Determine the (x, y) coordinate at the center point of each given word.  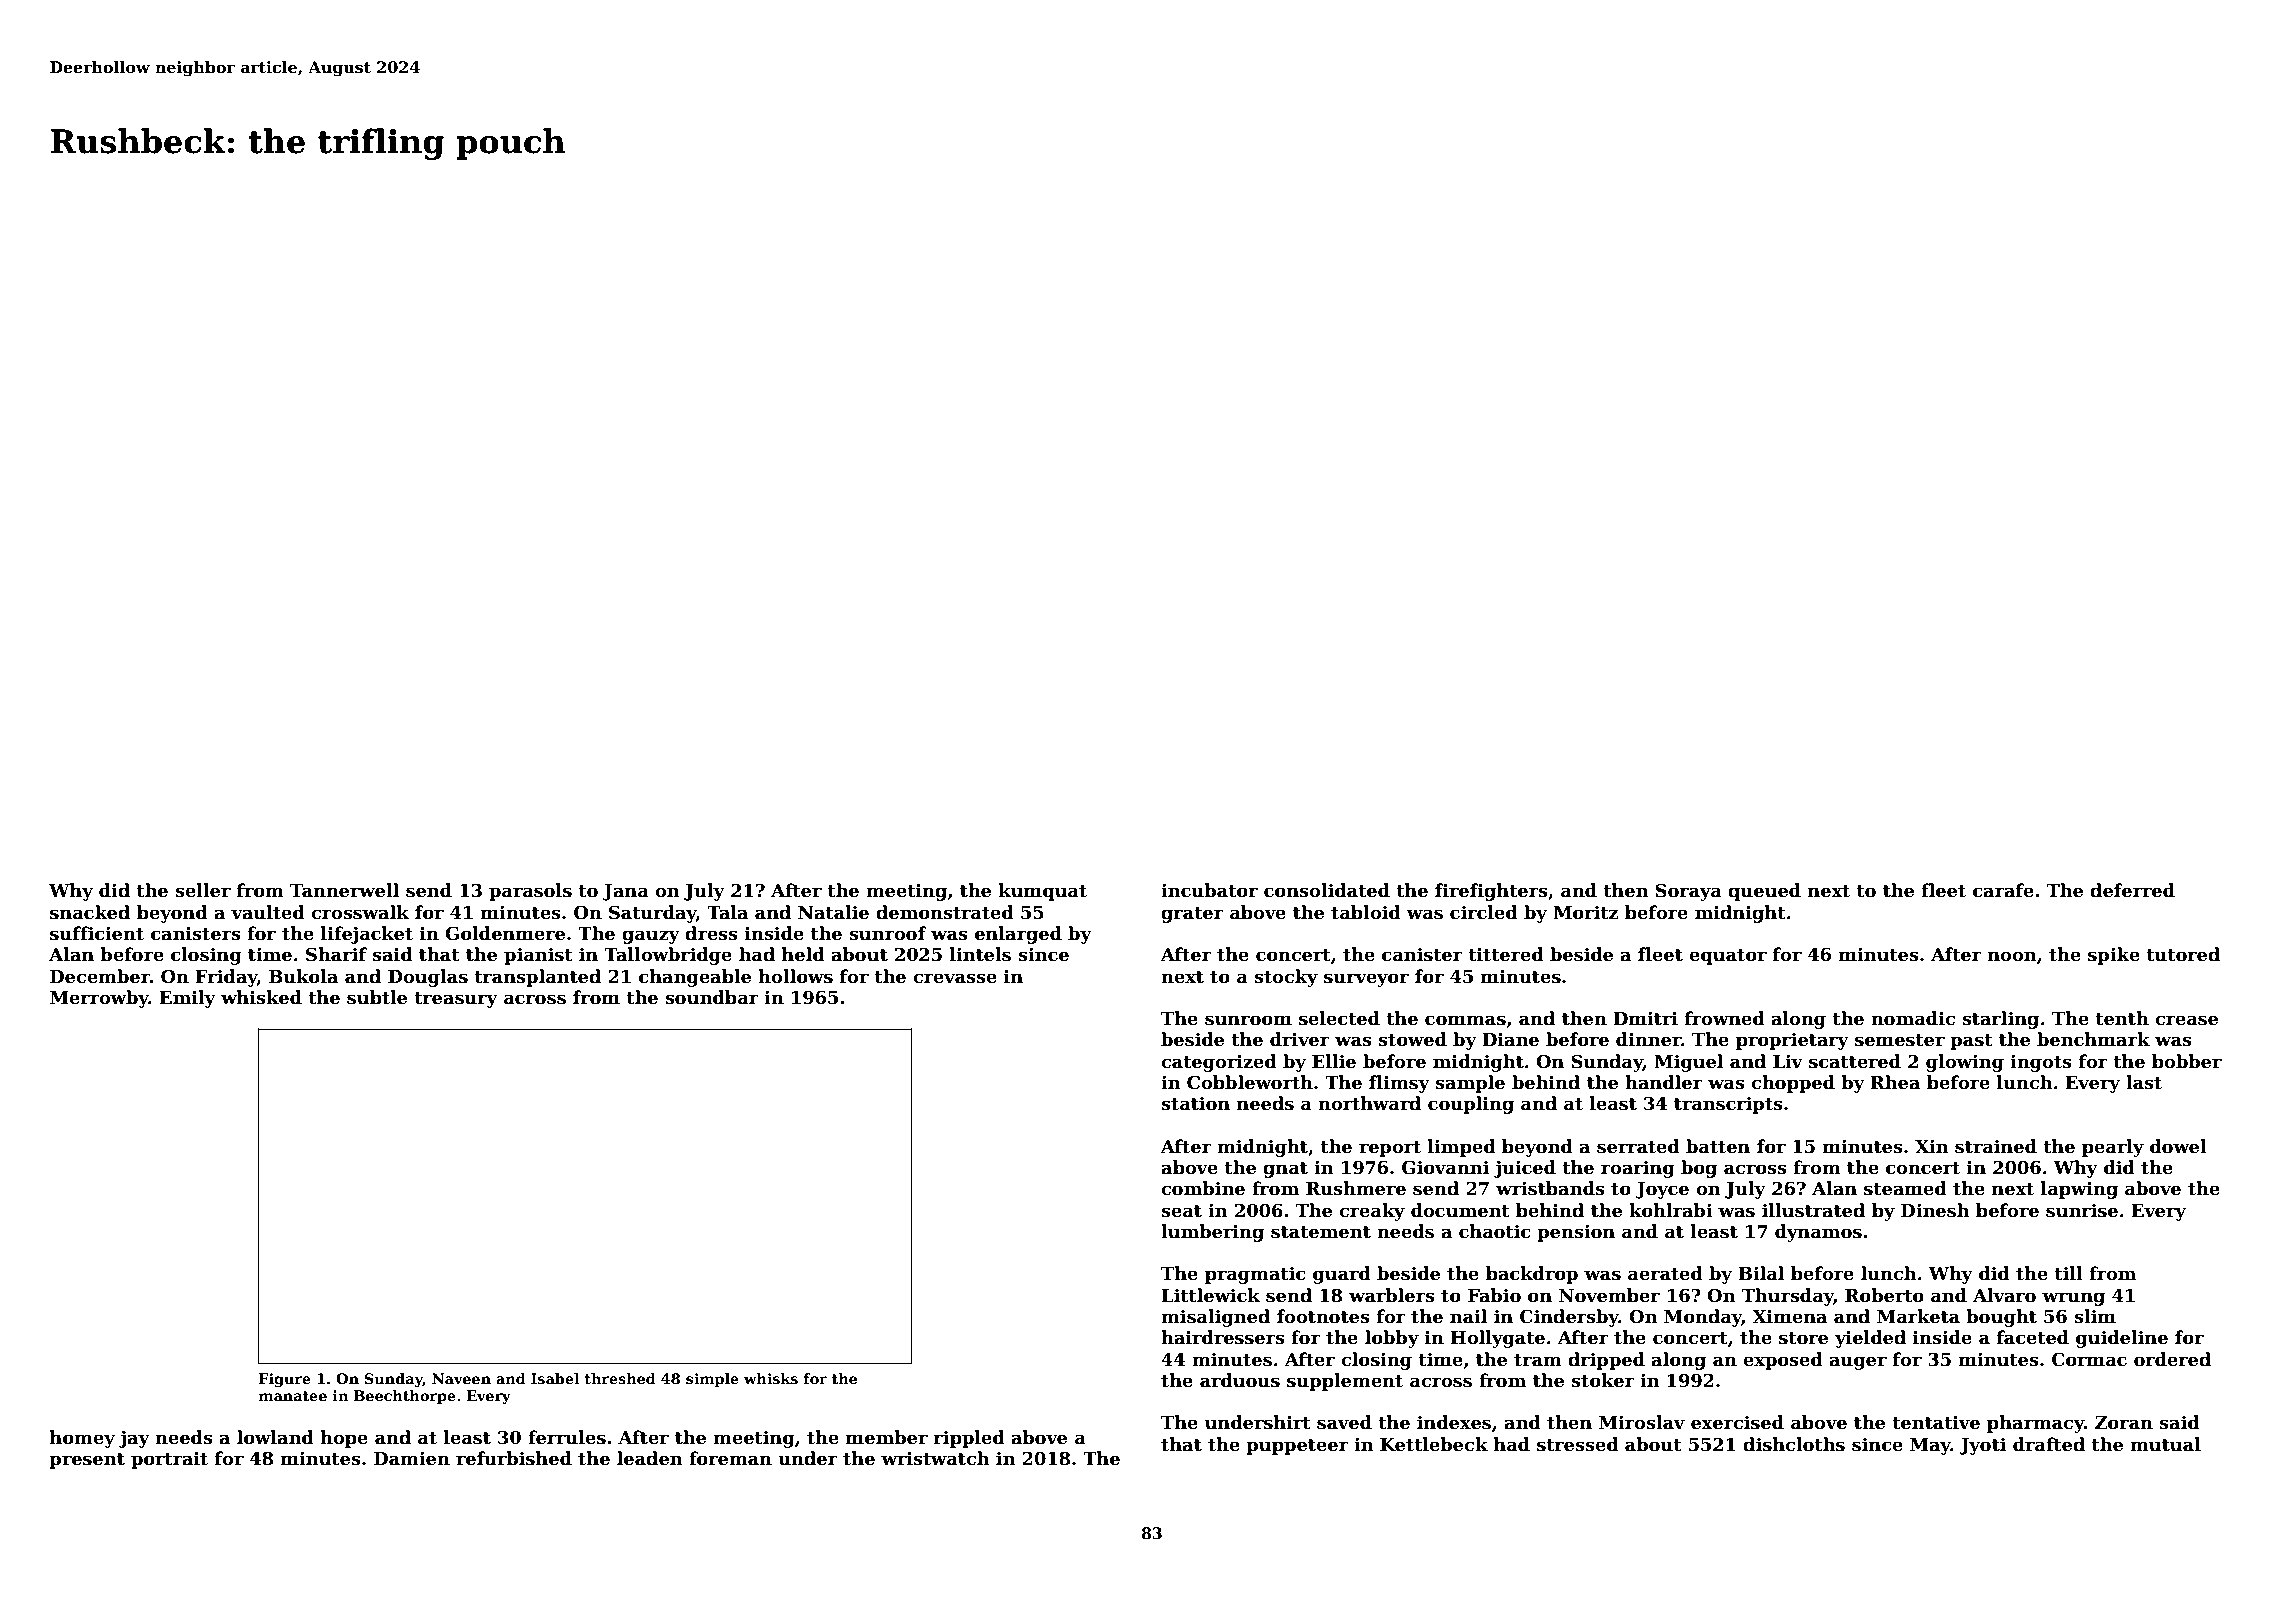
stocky (1286, 978)
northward (1369, 1103)
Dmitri (1645, 1019)
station (1195, 1104)
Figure (285, 1380)
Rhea (1895, 1082)
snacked (90, 912)
